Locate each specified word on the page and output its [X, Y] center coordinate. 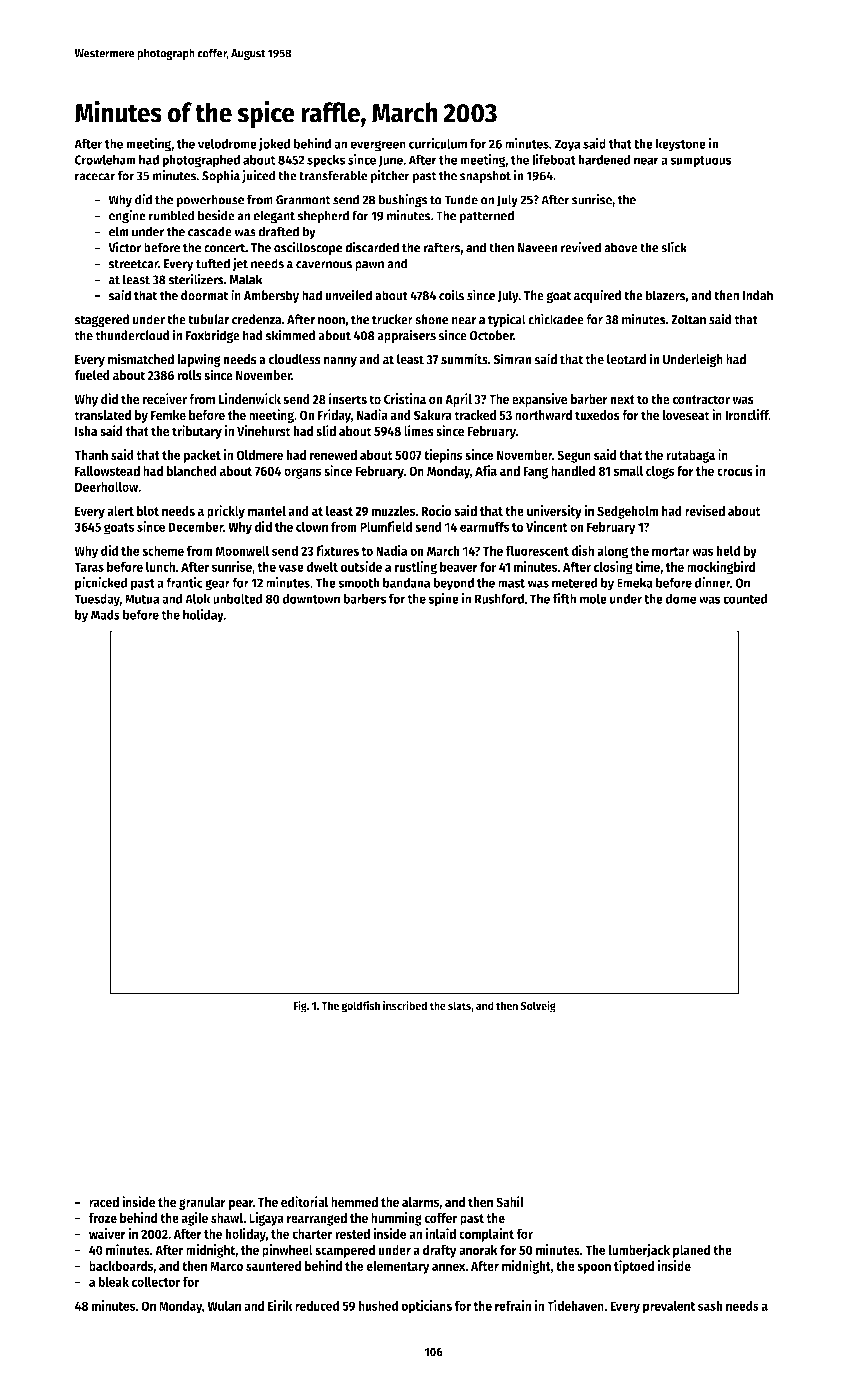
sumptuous [701, 162]
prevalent [669, 1307]
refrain [513, 1305]
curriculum [438, 143]
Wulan [224, 1305]
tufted [213, 263]
